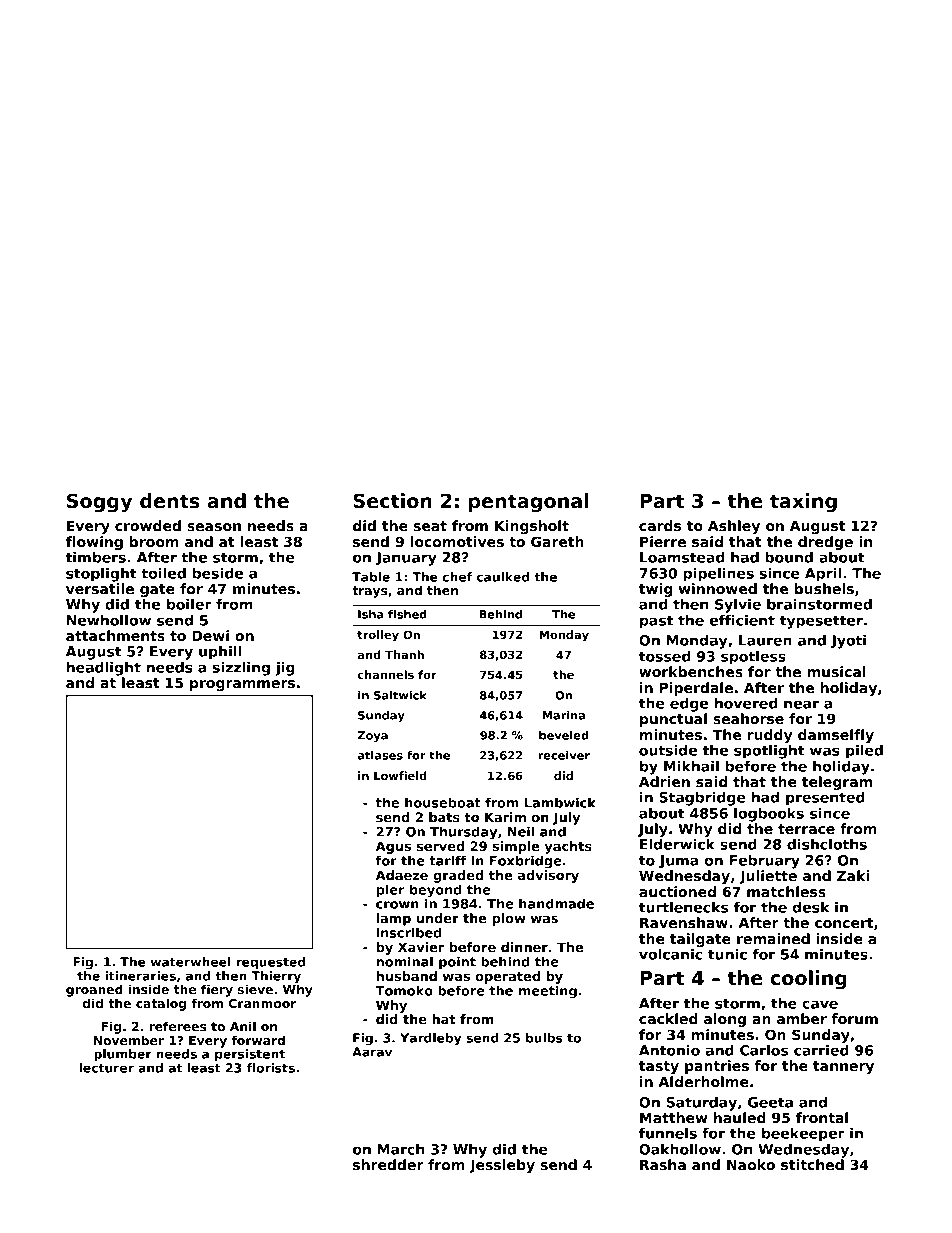 The height and width of the document is (1233, 952). What do you see at coordinates (104, 669) in the document?
I see `headlight` at bounding box center [104, 669].
